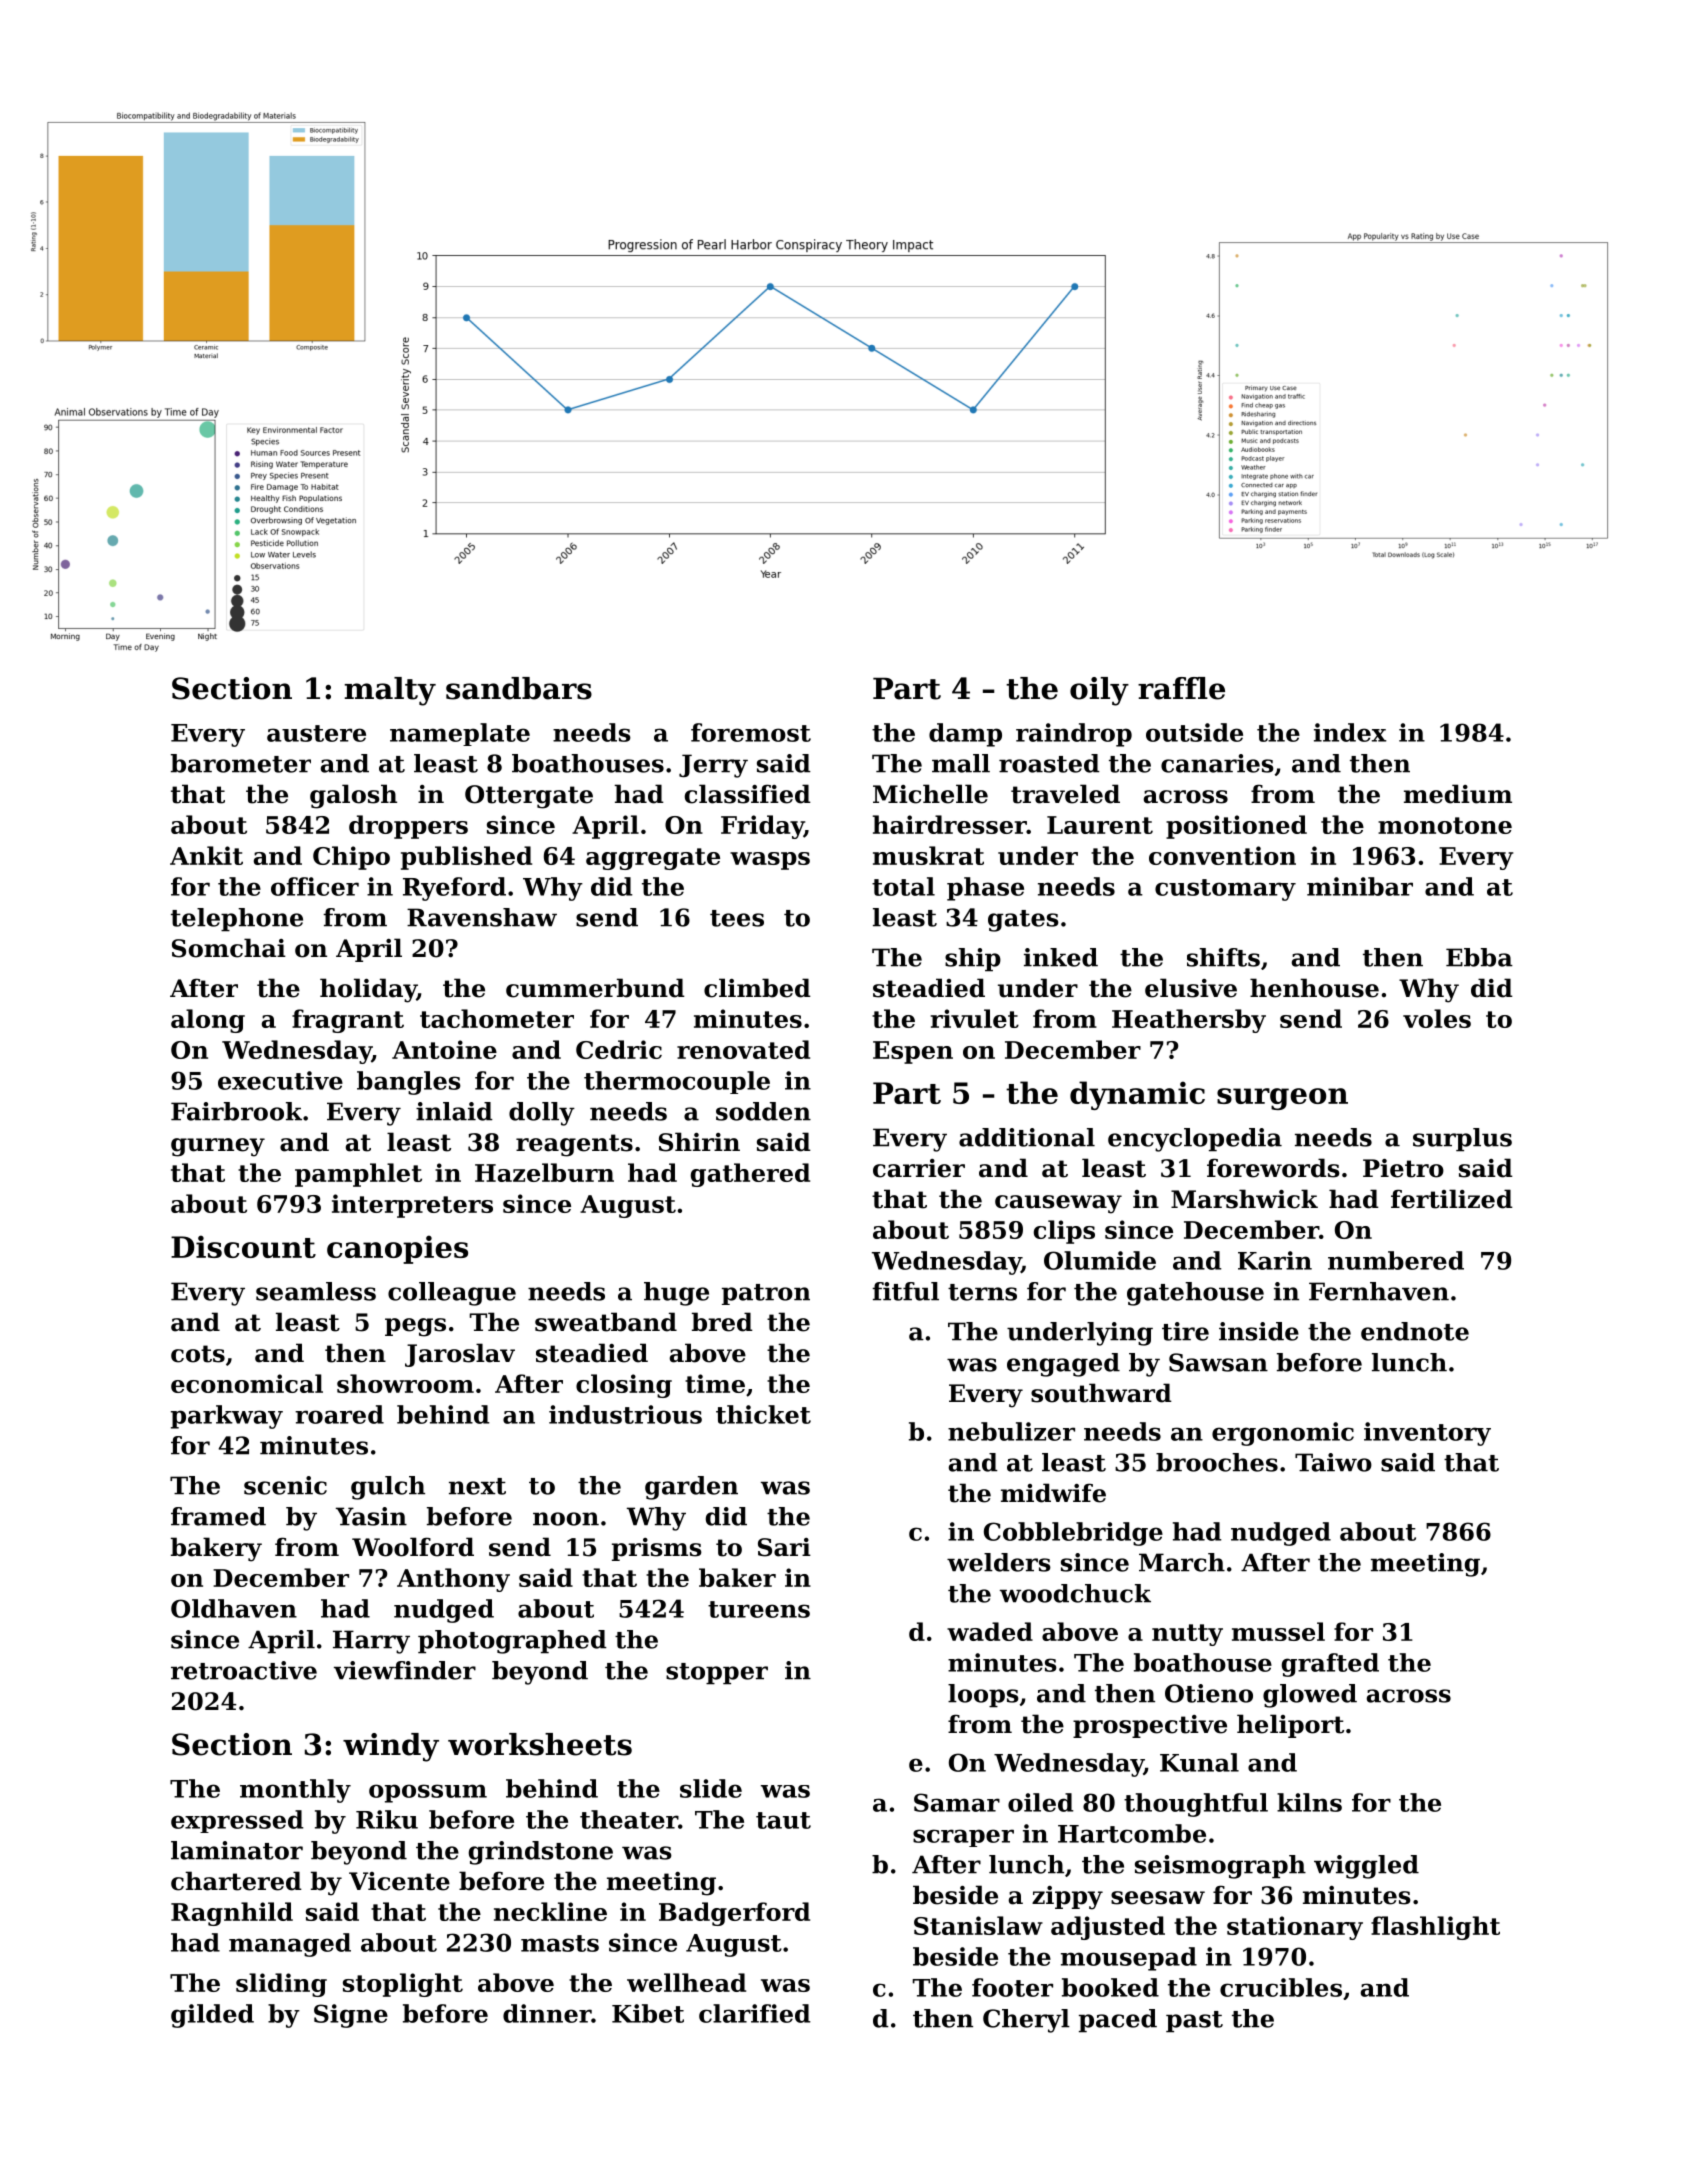 The image size is (1683, 2178). Describe the element at coordinates (544, 1172) in the image. I see `Hazelburn` at that location.
